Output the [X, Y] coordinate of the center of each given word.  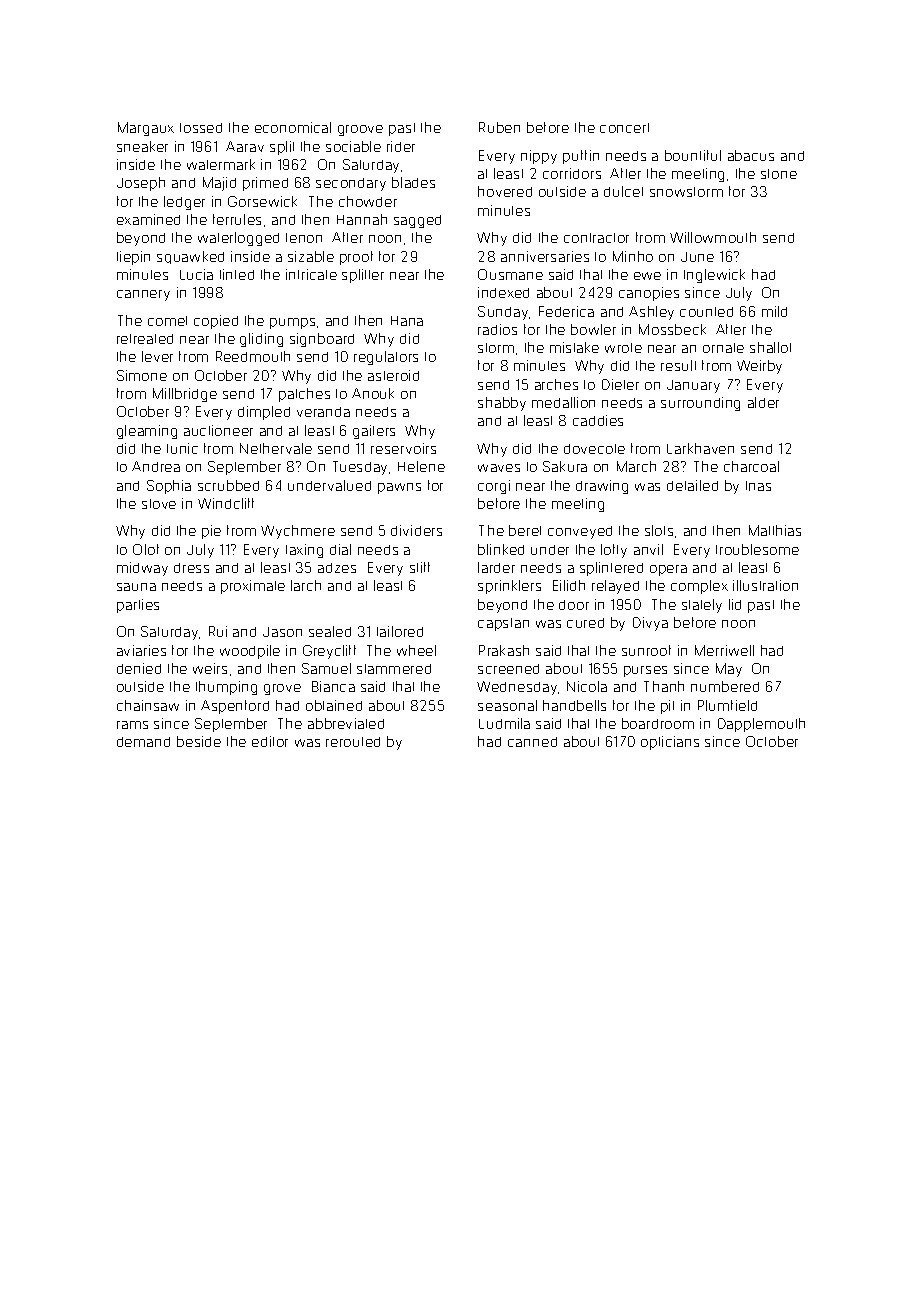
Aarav [245, 146]
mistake [574, 347]
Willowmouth [713, 237]
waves [499, 468]
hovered [505, 191]
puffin [581, 157]
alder [763, 402]
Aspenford [235, 707]
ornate [723, 348]
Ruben [499, 127]
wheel [416, 650]
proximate [253, 587]
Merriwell [724, 650]
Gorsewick [262, 201]
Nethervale [276, 448]
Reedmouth [253, 356]
